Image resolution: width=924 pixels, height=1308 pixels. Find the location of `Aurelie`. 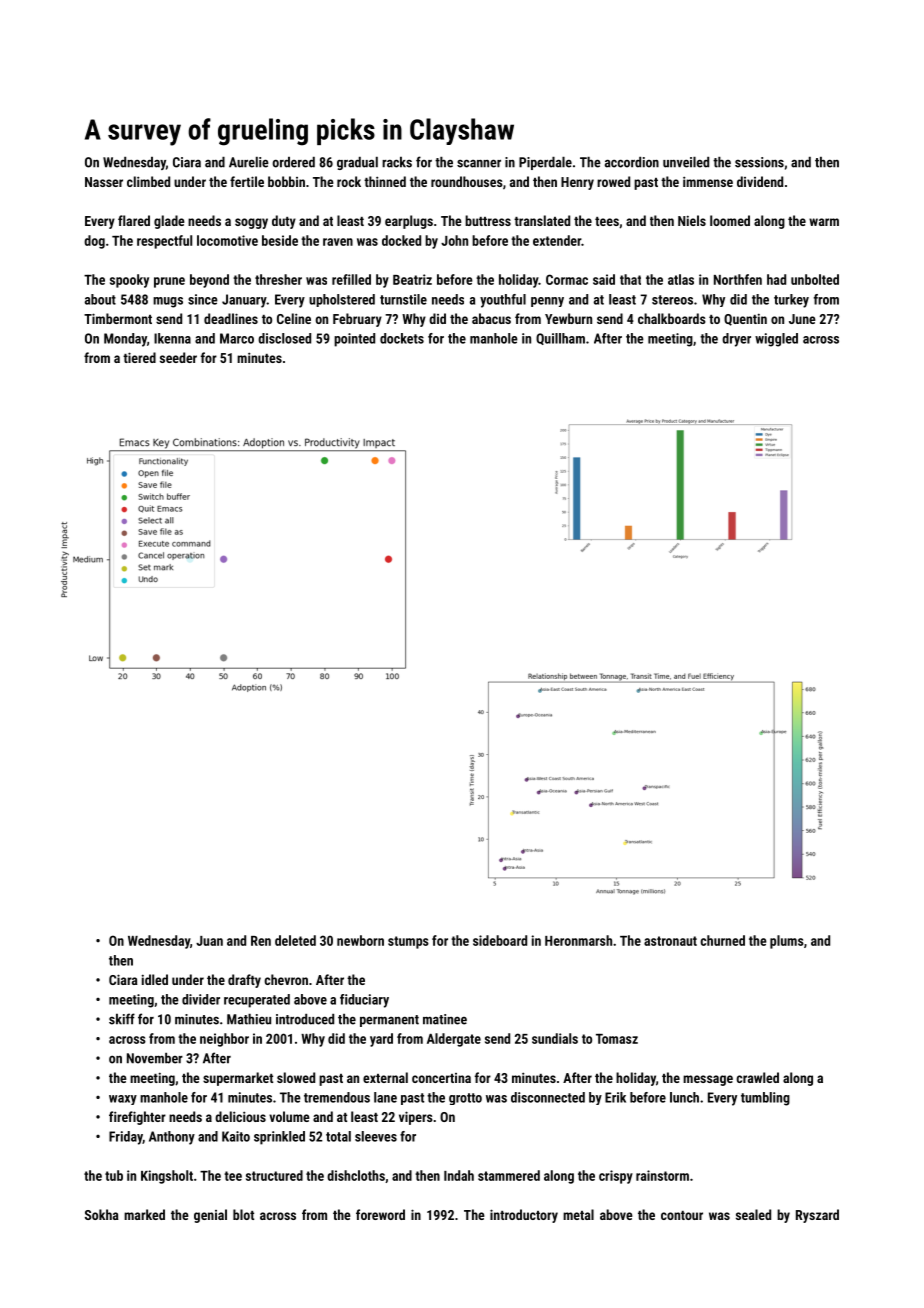

Aurelie is located at coordinates (249, 162).
